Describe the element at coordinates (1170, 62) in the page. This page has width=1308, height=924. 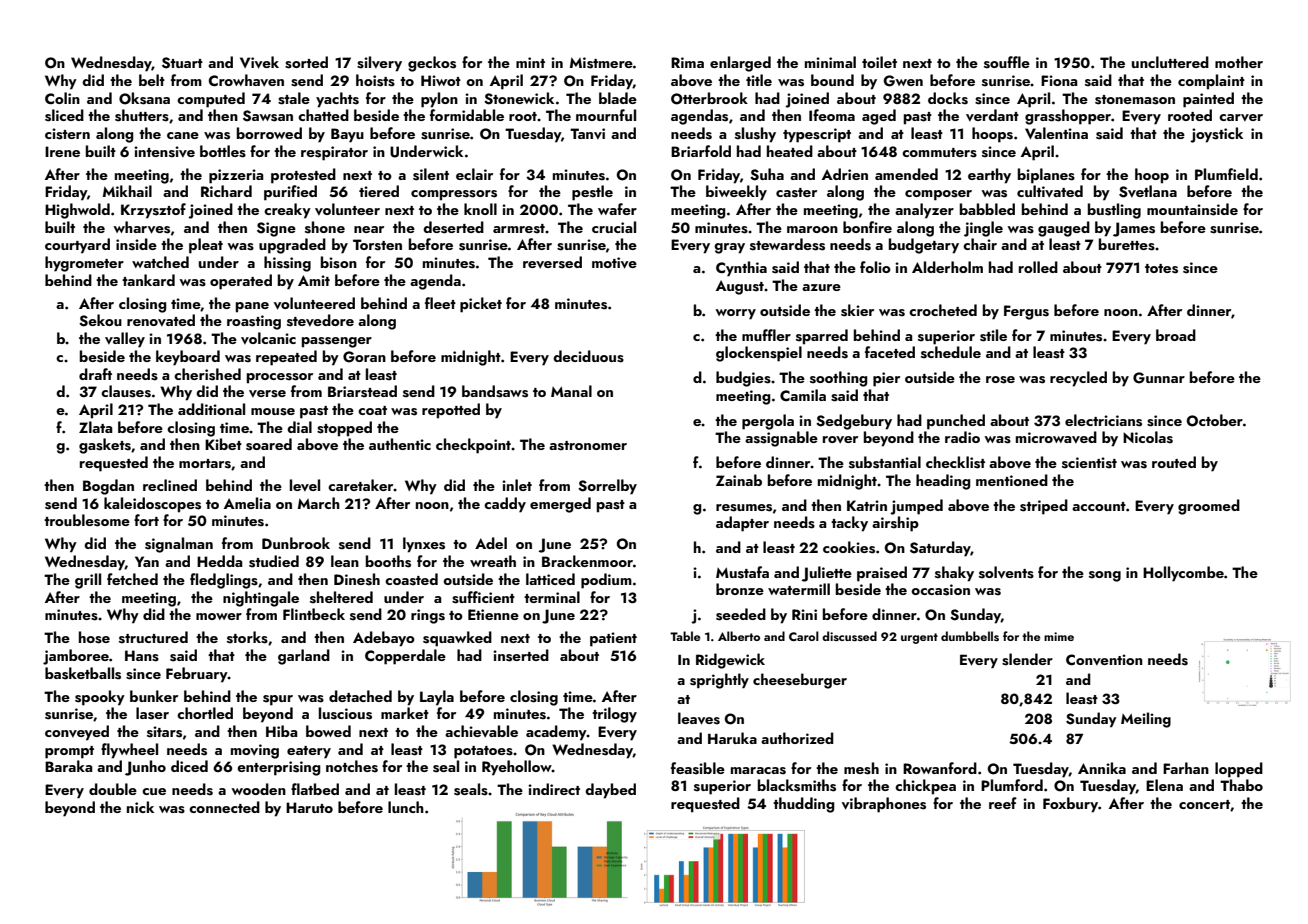
I see `uncluttered` at that location.
